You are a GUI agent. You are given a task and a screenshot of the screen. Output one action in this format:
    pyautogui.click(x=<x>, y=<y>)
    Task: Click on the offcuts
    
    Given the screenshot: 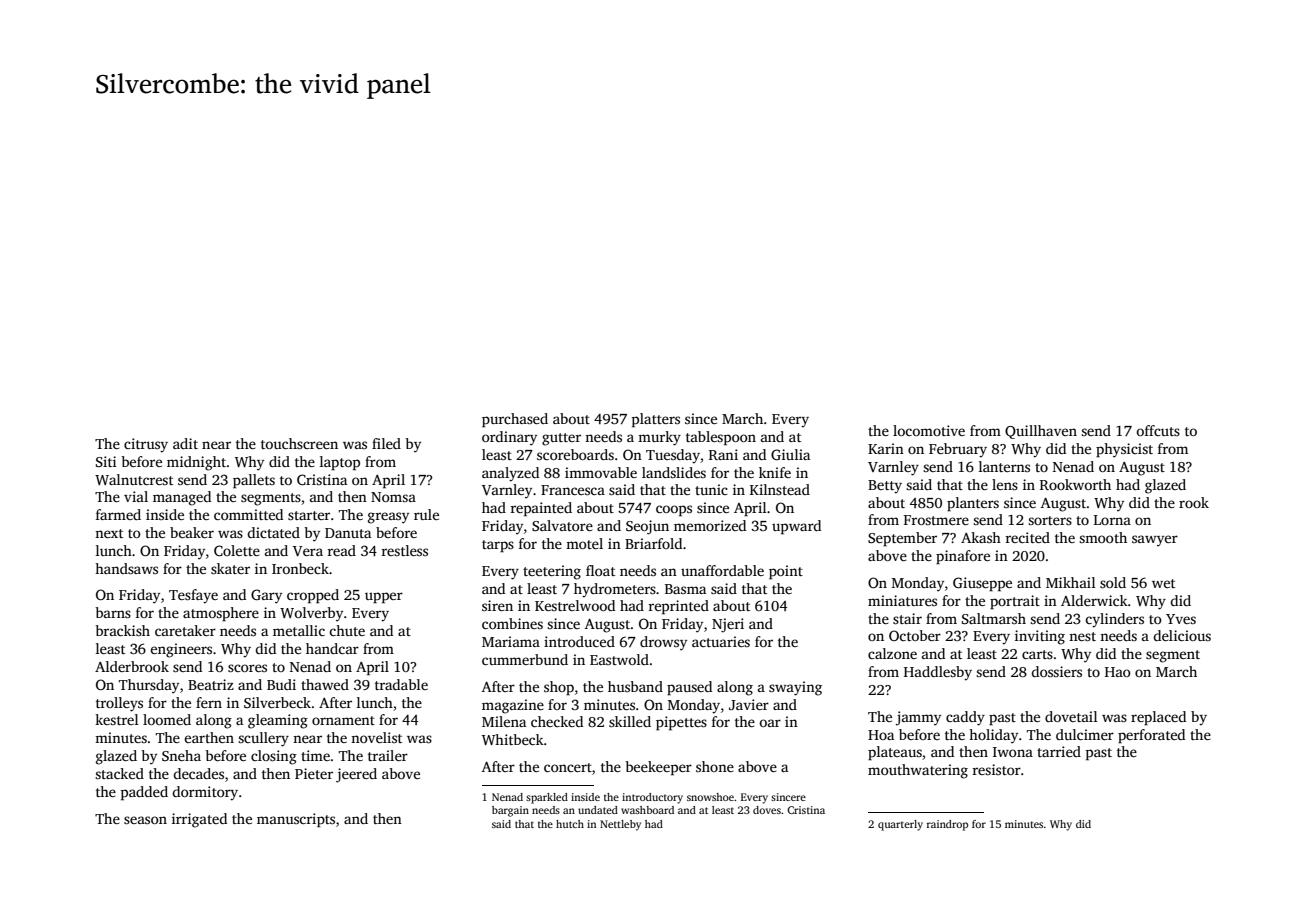 What is the action you would take?
    pyautogui.click(x=1158, y=430)
